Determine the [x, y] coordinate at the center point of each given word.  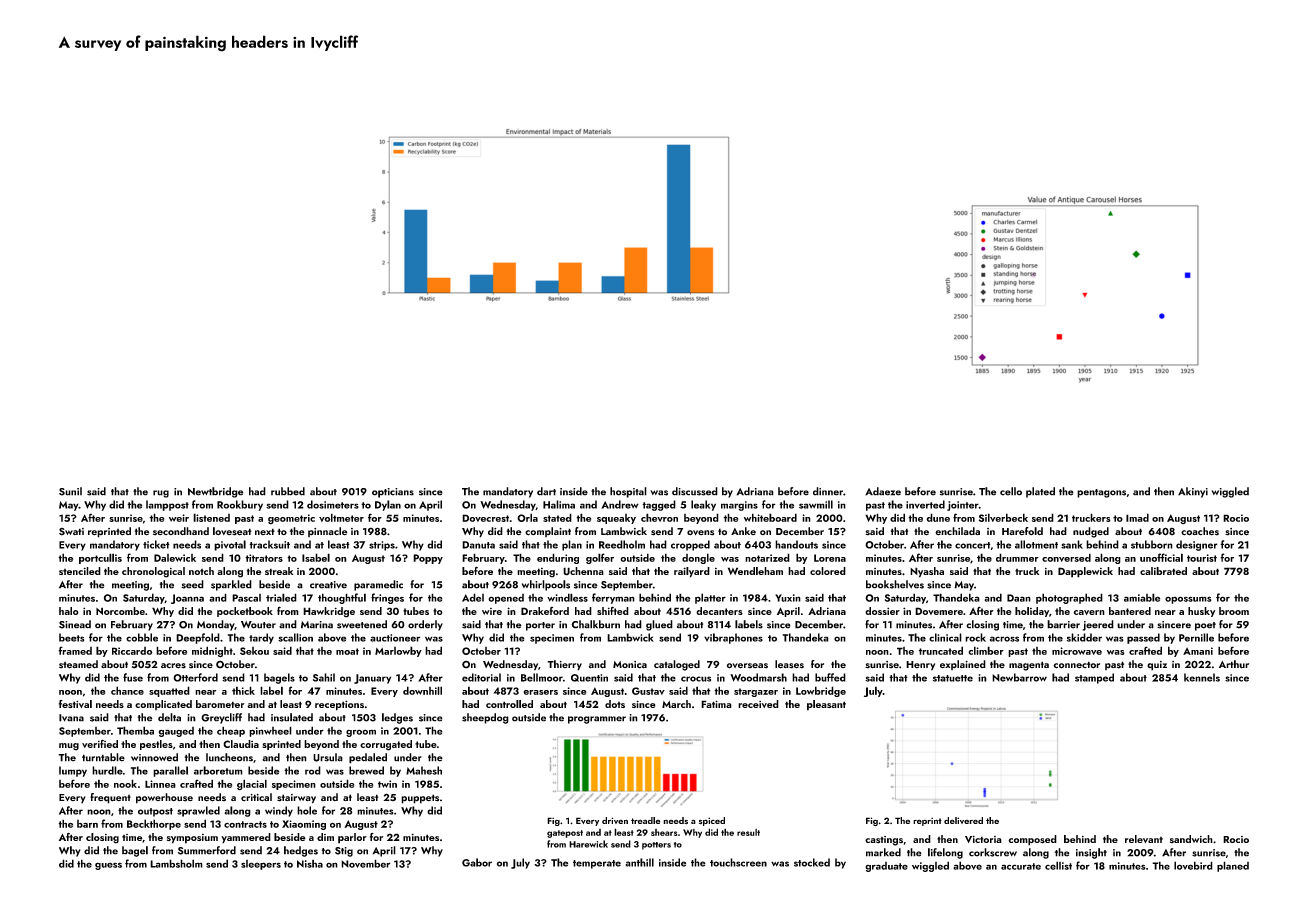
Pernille [1196, 637]
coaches [1200, 531]
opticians [393, 493]
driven [615, 820]
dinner [828, 491]
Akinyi [1193, 492]
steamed [78, 664]
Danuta [478, 545]
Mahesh [424, 770]
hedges [301, 851]
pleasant [826, 705]
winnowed [154, 757]
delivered [963, 820]
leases [789, 664]
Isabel [316, 557]
